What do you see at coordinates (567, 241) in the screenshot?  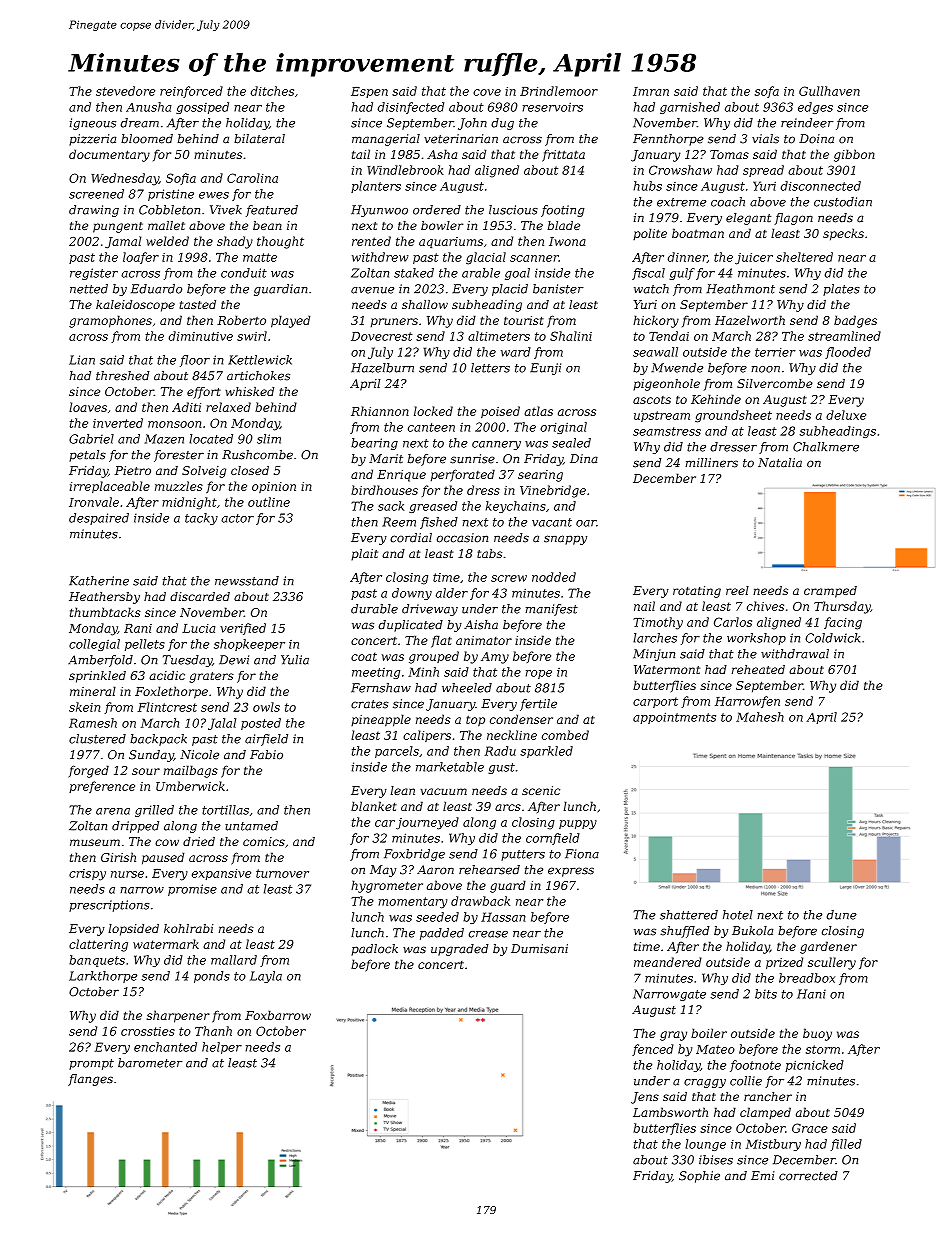 I see `Iwona` at bounding box center [567, 241].
